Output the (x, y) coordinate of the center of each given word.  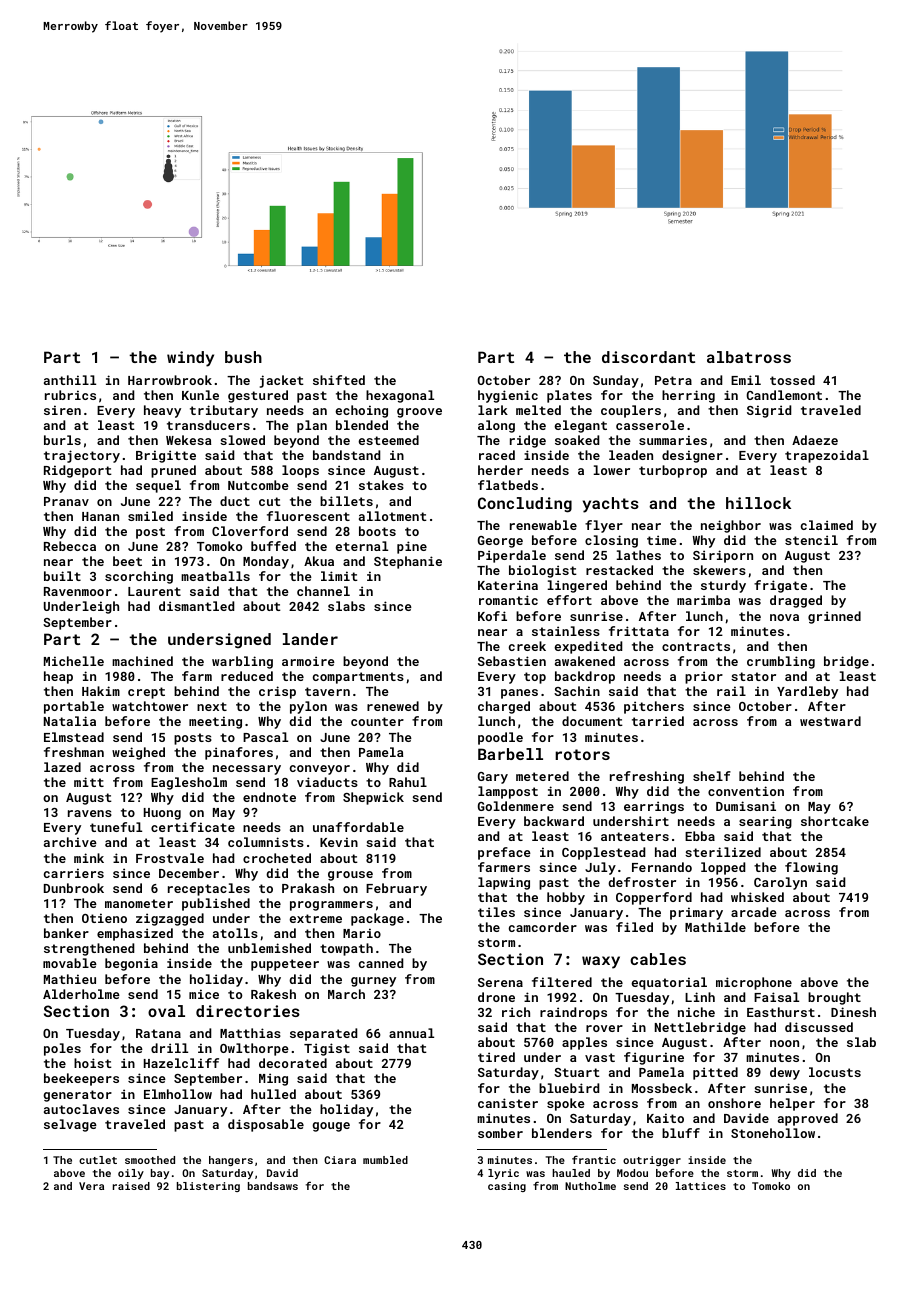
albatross (749, 357)
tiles (496, 912)
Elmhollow (178, 1094)
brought (834, 998)
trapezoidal (827, 456)
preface (504, 853)
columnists (266, 842)
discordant (648, 357)
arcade (754, 912)
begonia (131, 964)
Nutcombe (258, 485)
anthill (70, 380)
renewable (543, 525)
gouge (331, 1127)
